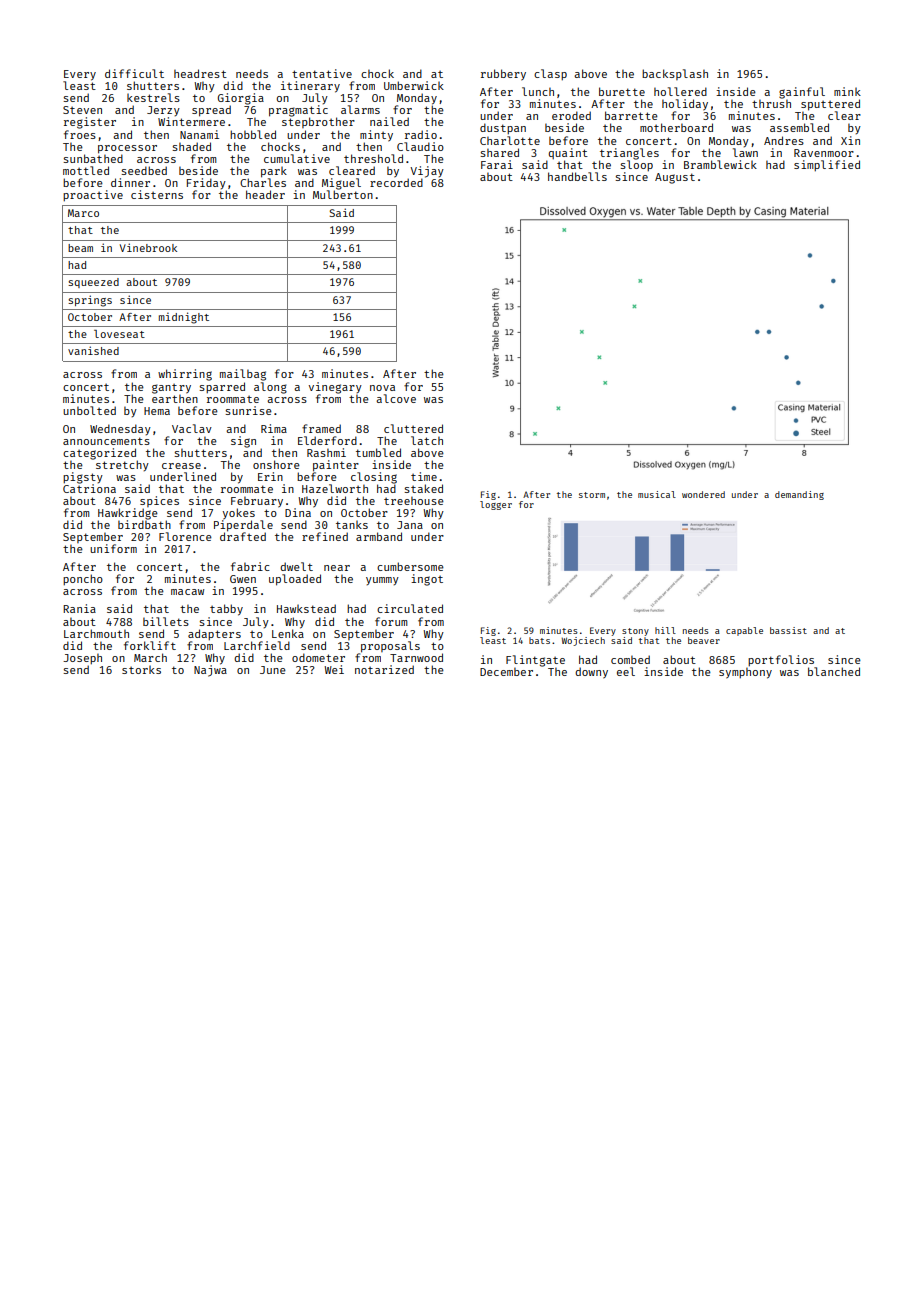  What do you see at coordinates (141, 669) in the screenshot?
I see `storks` at bounding box center [141, 669].
